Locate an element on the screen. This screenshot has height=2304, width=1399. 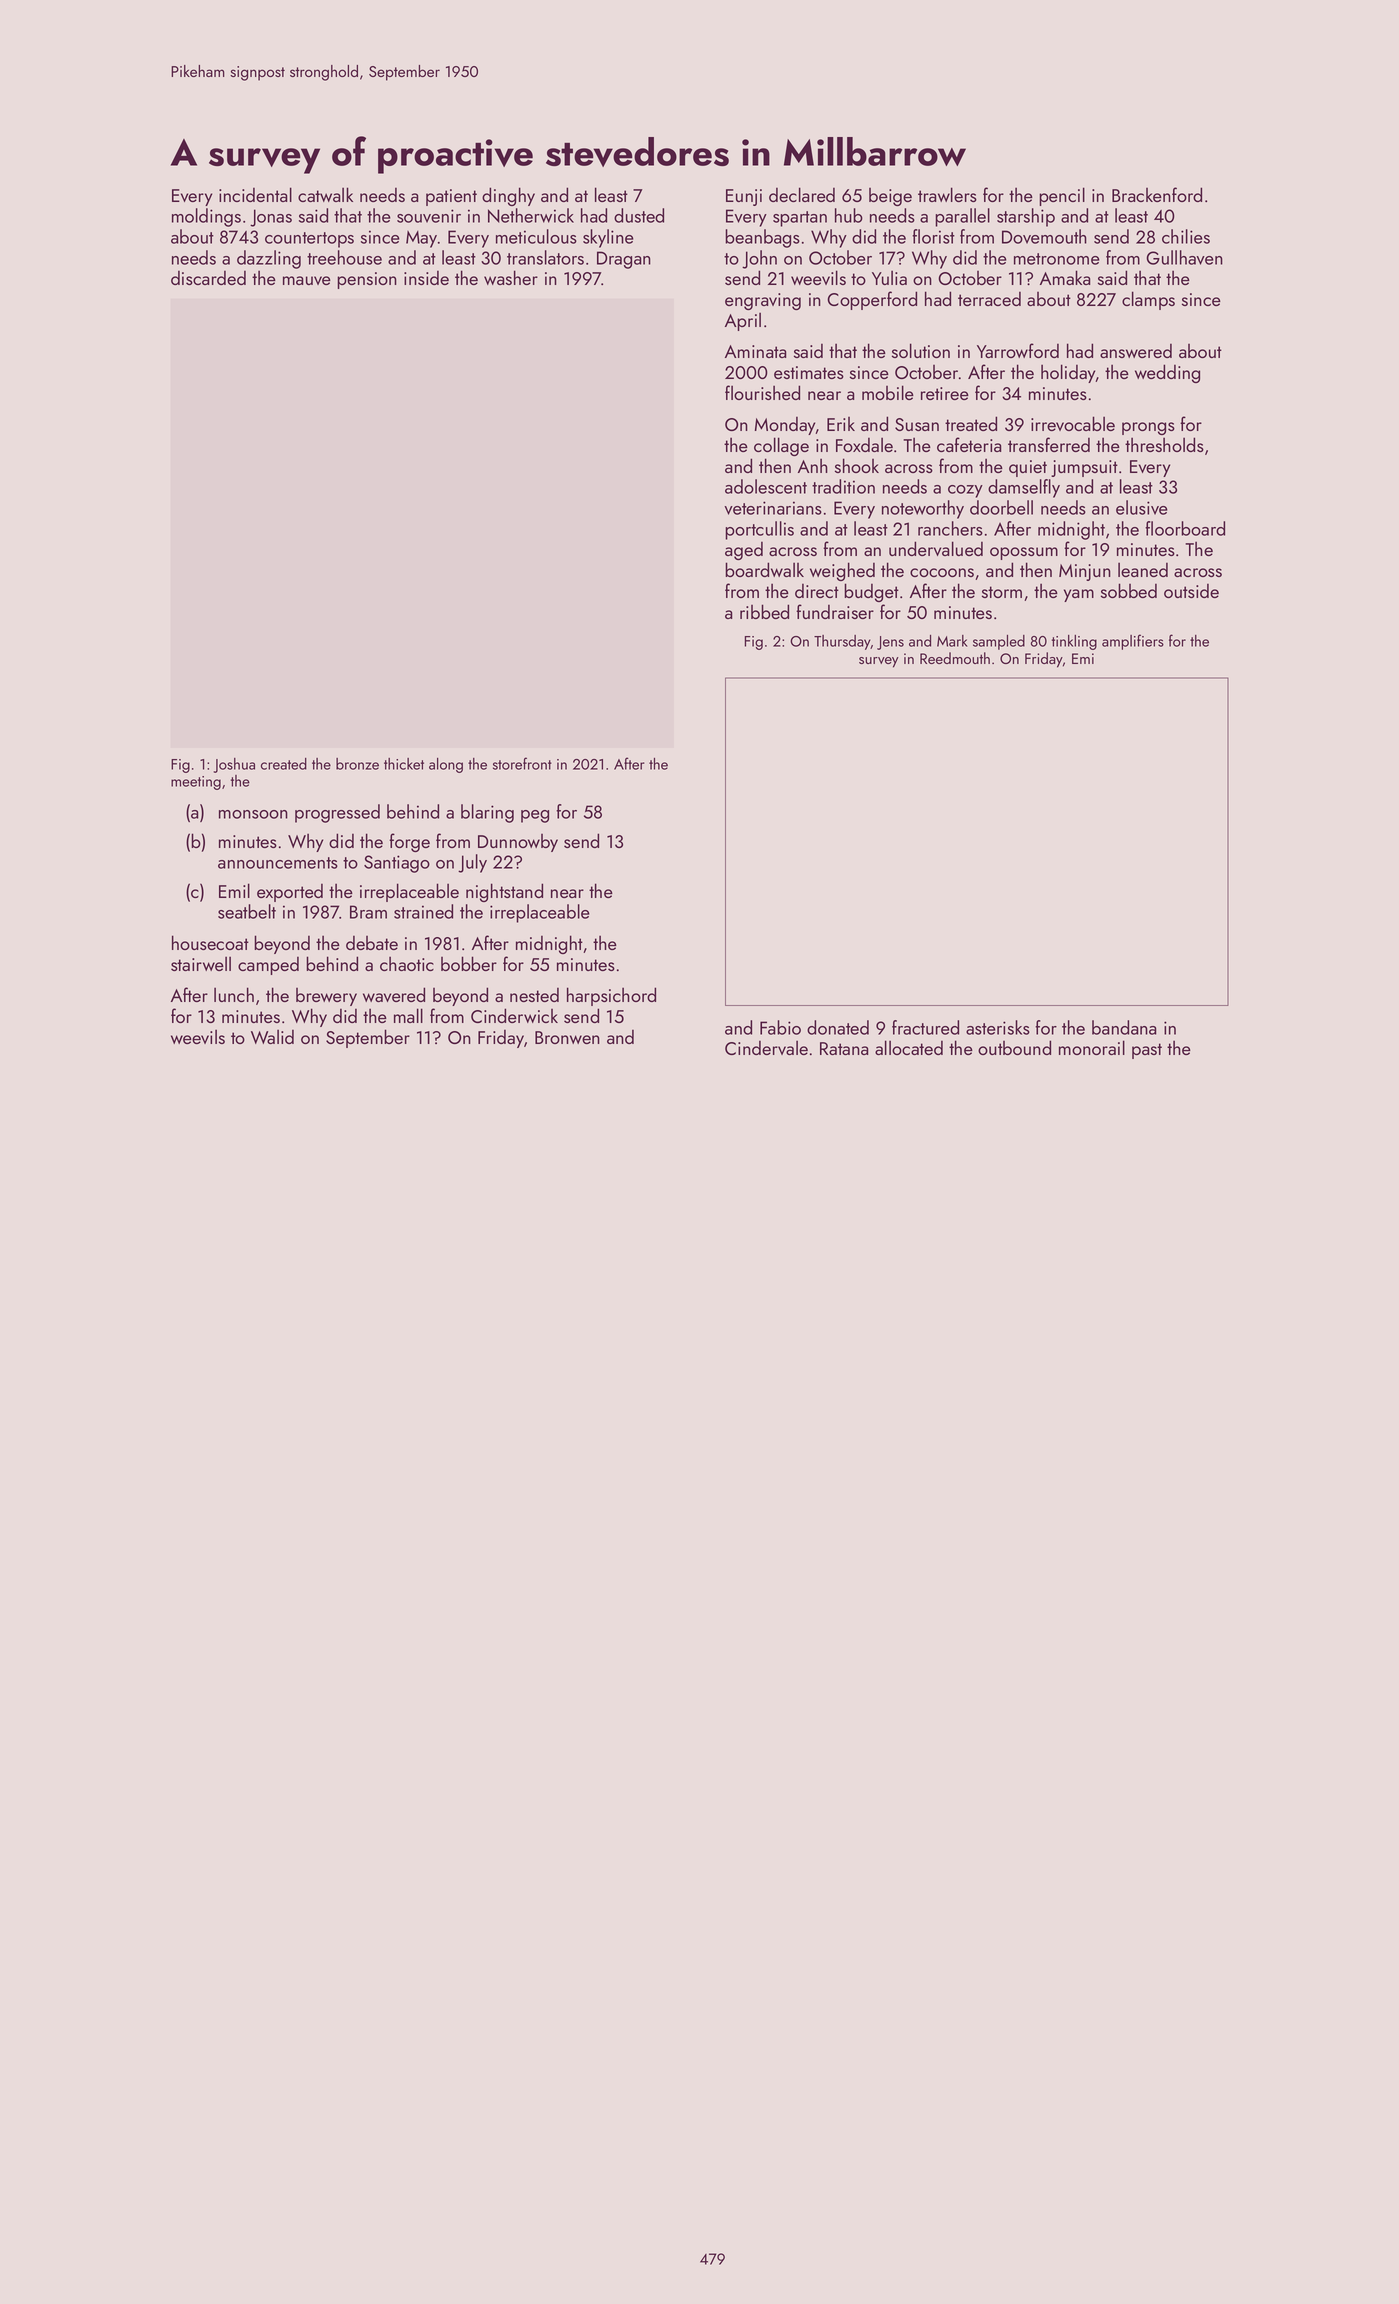
amplifiers is located at coordinates (1133, 642).
